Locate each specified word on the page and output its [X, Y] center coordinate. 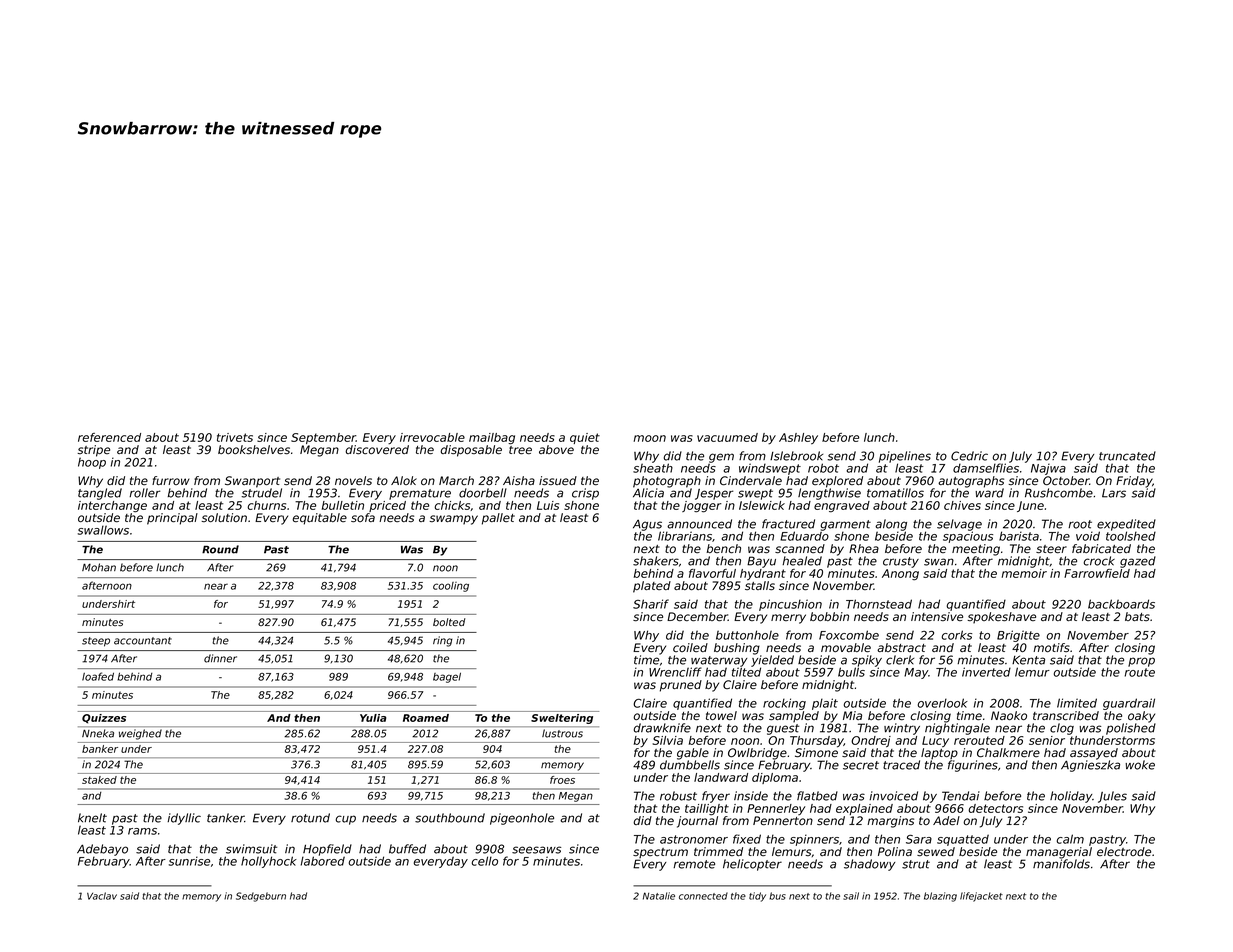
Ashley [798, 439]
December [697, 616]
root [1080, 524]
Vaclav [102, 896]
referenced [109, 437]
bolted [449, 622]
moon [650, 438]
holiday [1071, 797]
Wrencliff [675, 672]
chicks [452, 506]
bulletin [343, 505]
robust [678, 796]
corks [957, 635]
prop [1141, 662]
